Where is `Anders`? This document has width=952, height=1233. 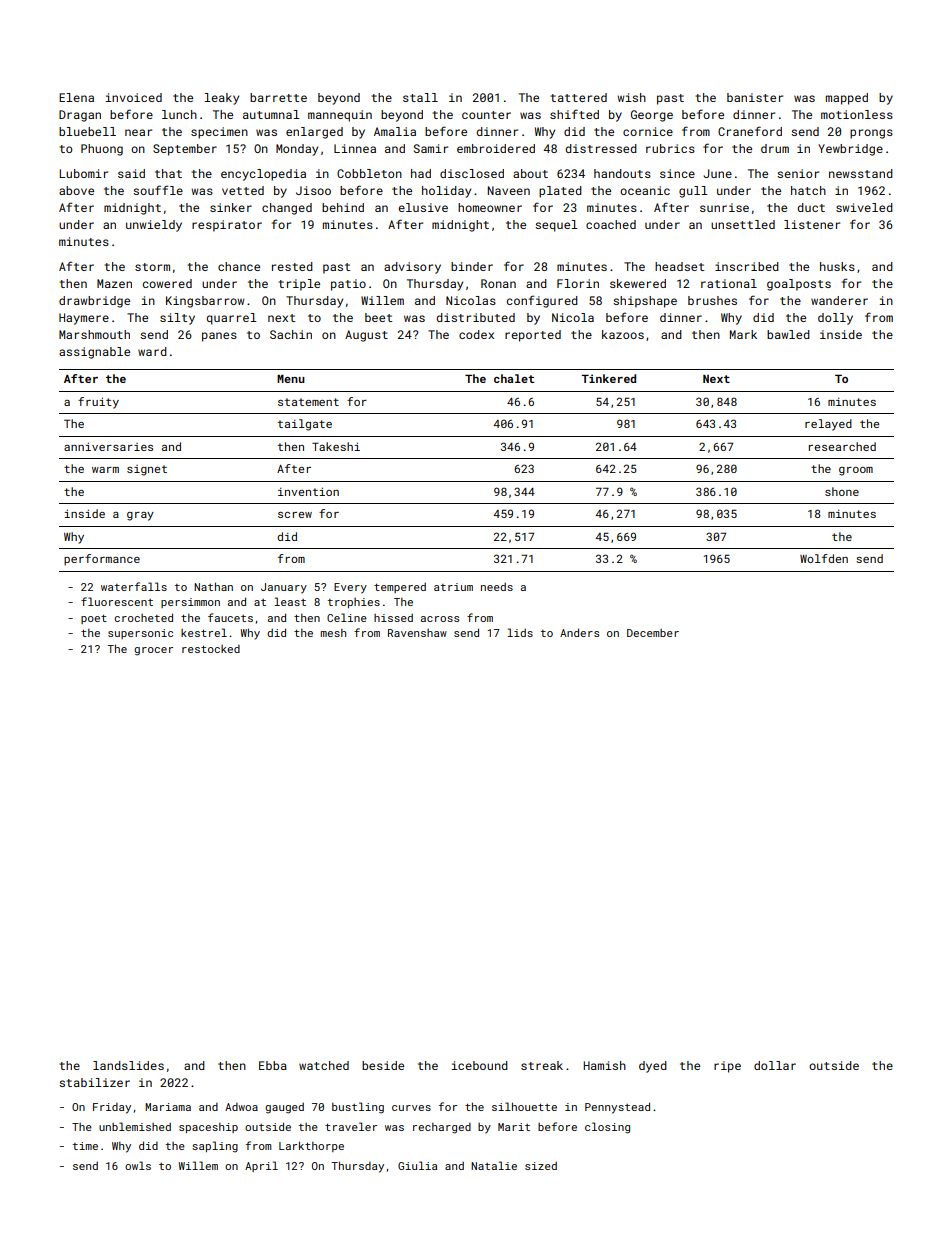
Anders is located at coordinates (579, 632).
